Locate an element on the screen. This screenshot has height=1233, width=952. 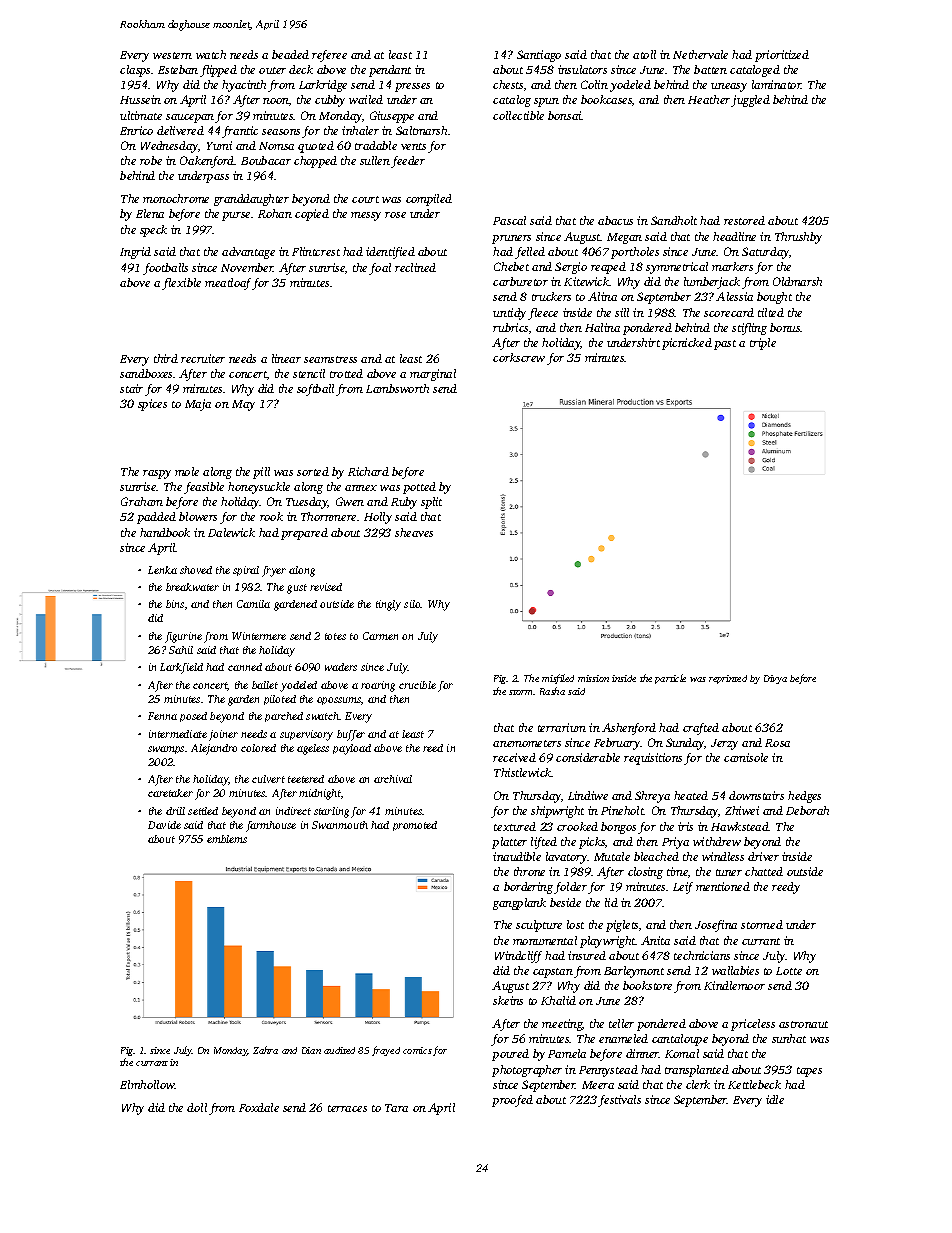
chatted is located at coordinates (764, 871).
